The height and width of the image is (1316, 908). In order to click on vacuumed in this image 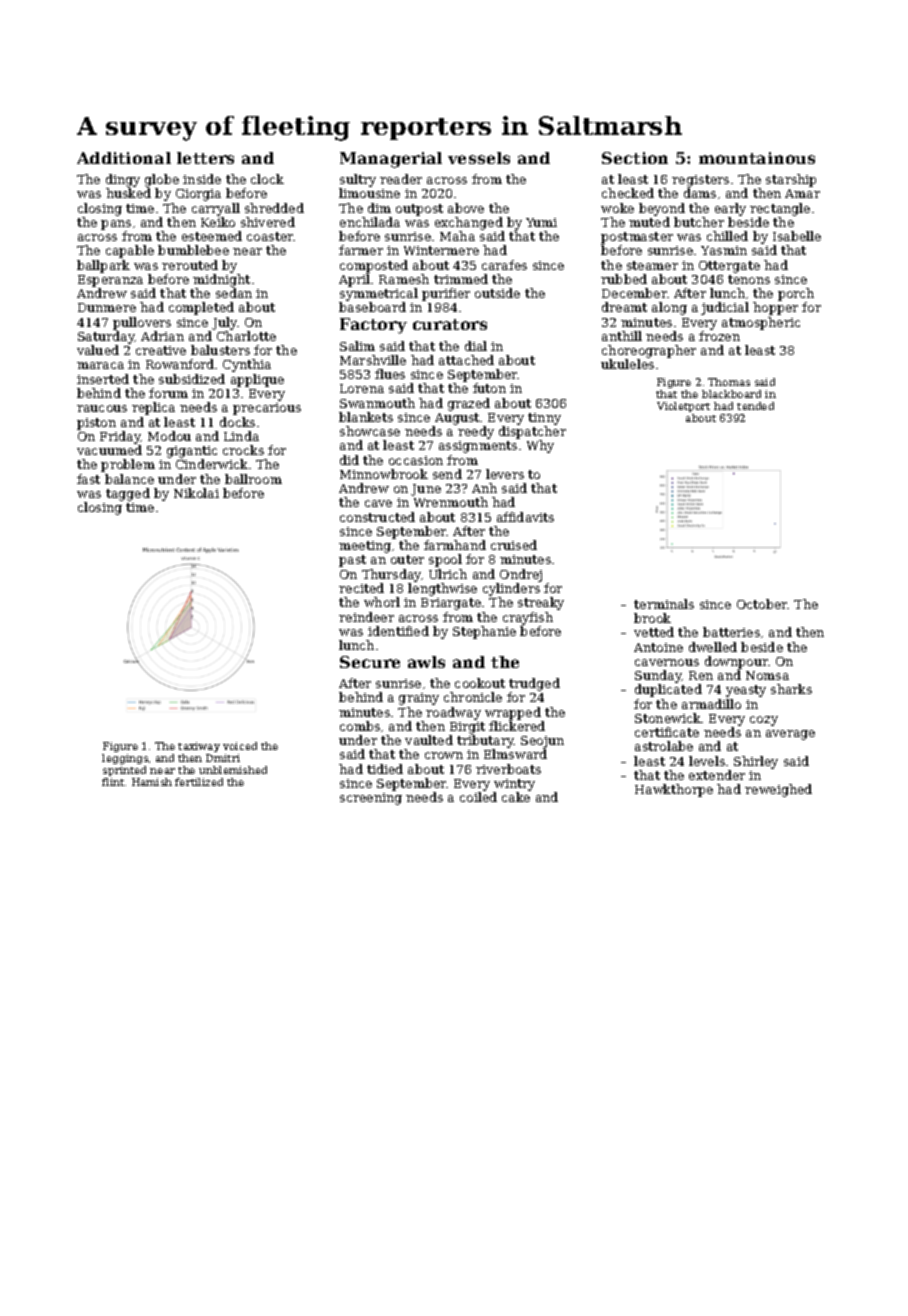, I will do `click(109, 450)`.
